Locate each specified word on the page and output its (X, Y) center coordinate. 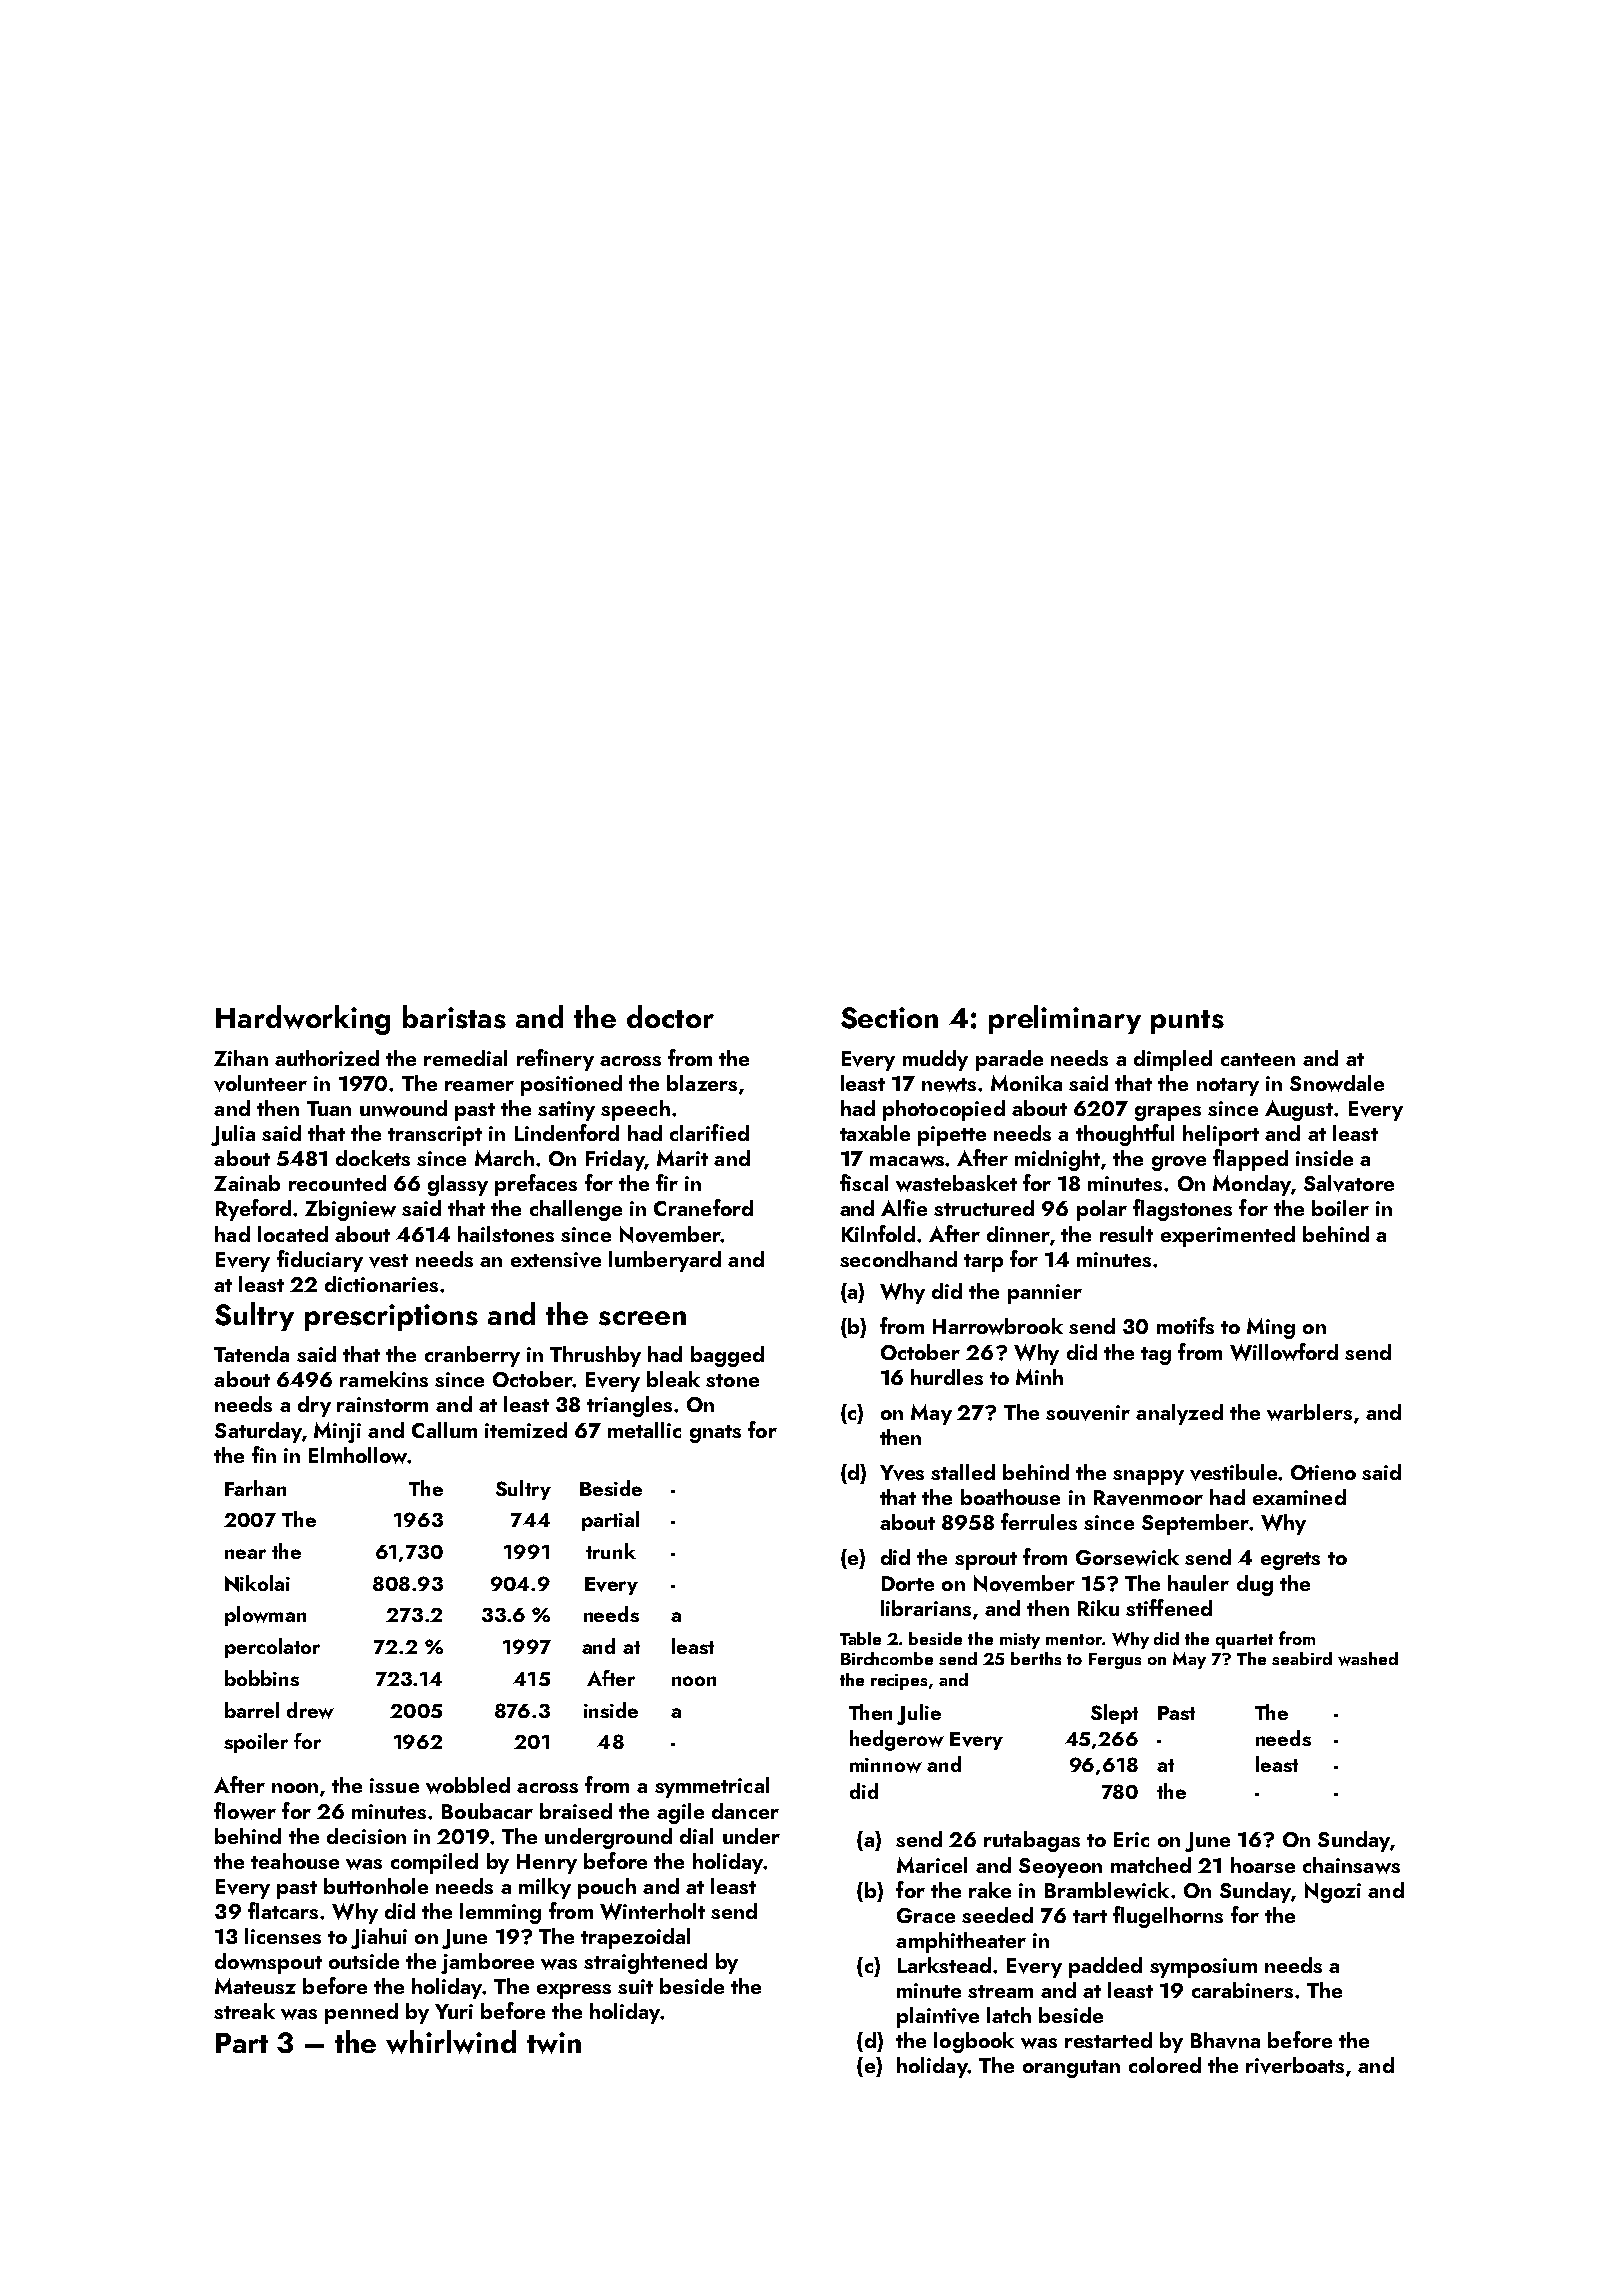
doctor (670, 1016)
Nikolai (257, 1583)
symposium (1203, 1968)
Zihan (241, 1058)
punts (1187, 1022)
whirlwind (451, 2042)
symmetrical (712, 1787)
